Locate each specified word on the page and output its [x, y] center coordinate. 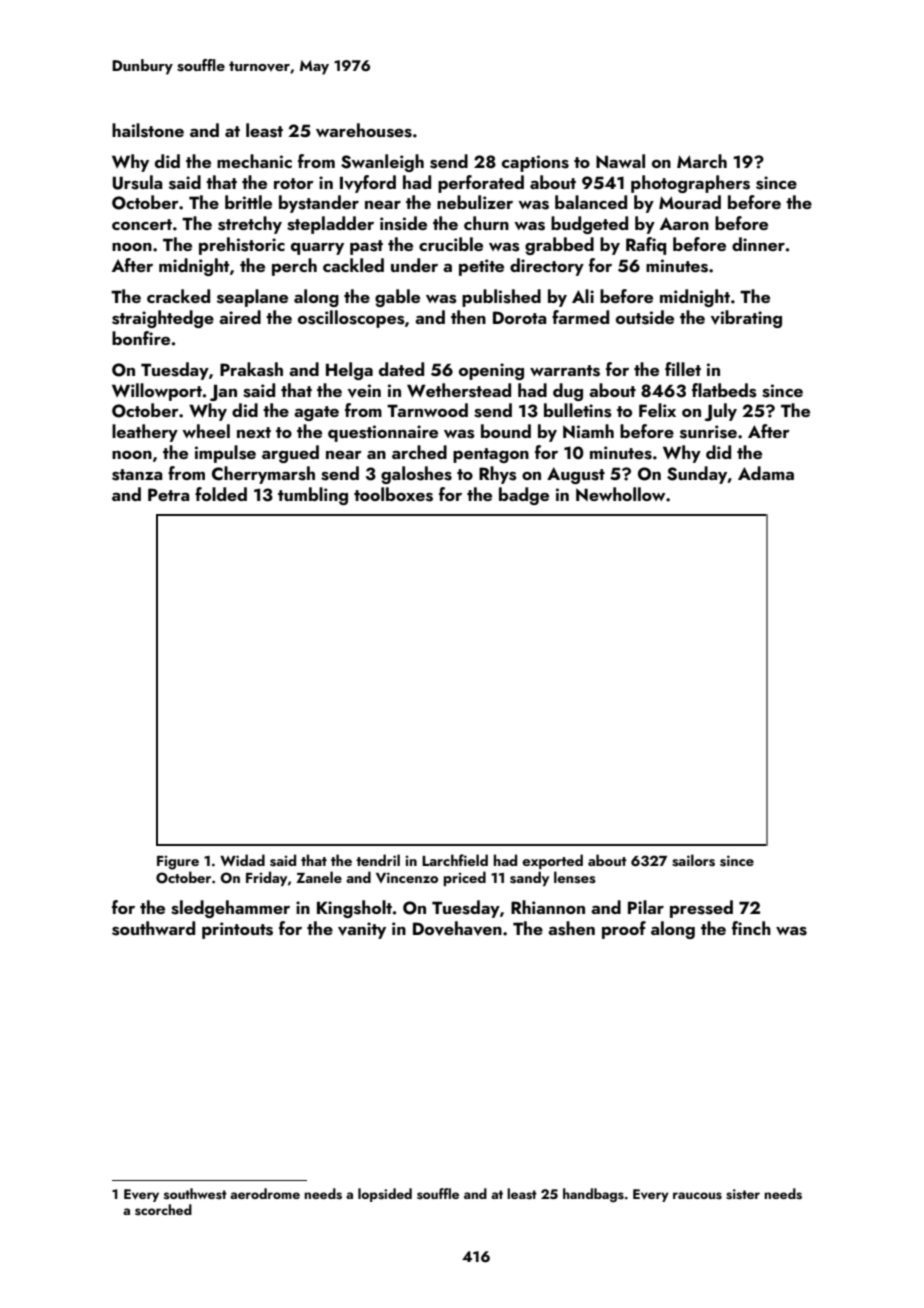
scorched [163, 1210]
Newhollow [620, 494]
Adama [766, 473]
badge [524, 496]
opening [491, 371]
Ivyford [368, 184]
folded [221, 494]
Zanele [319, 877]
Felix [657, 410]
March [702, 161]
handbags [593, 1195]
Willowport [157, 392]
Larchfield [455, 860]
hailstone [148, 130]
